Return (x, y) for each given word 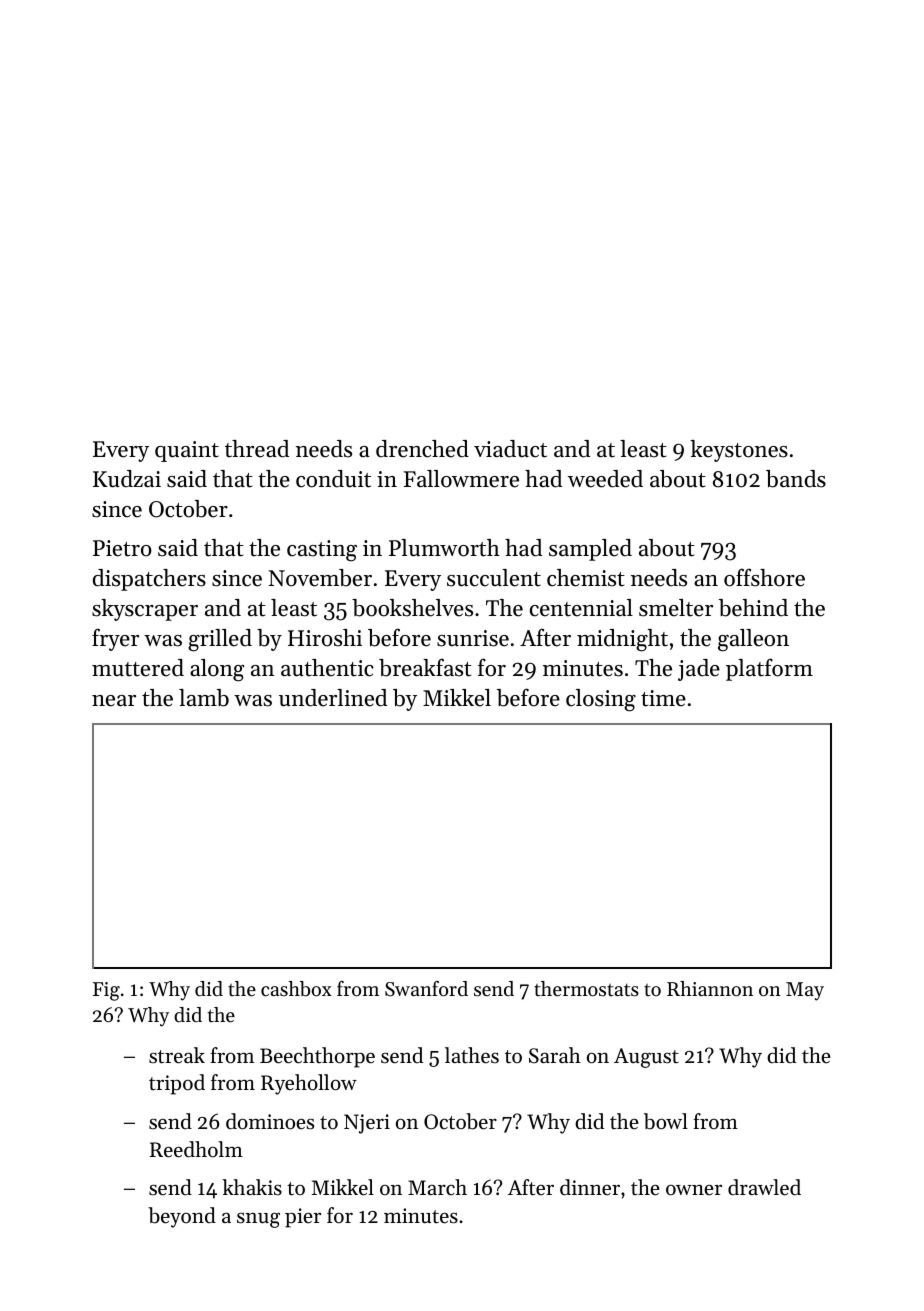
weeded (605, 479)
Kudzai (127, 479)
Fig (106, 991)
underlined (333, 698)
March (437, 1187)
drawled (764, 1187)
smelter (676, 608)
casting (322, 551)
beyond (182, 1217)
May (805, 991)
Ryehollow (309, 1084)
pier (303, 1218)
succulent (494, 578)
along (217, 670)
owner (694, 1190)
